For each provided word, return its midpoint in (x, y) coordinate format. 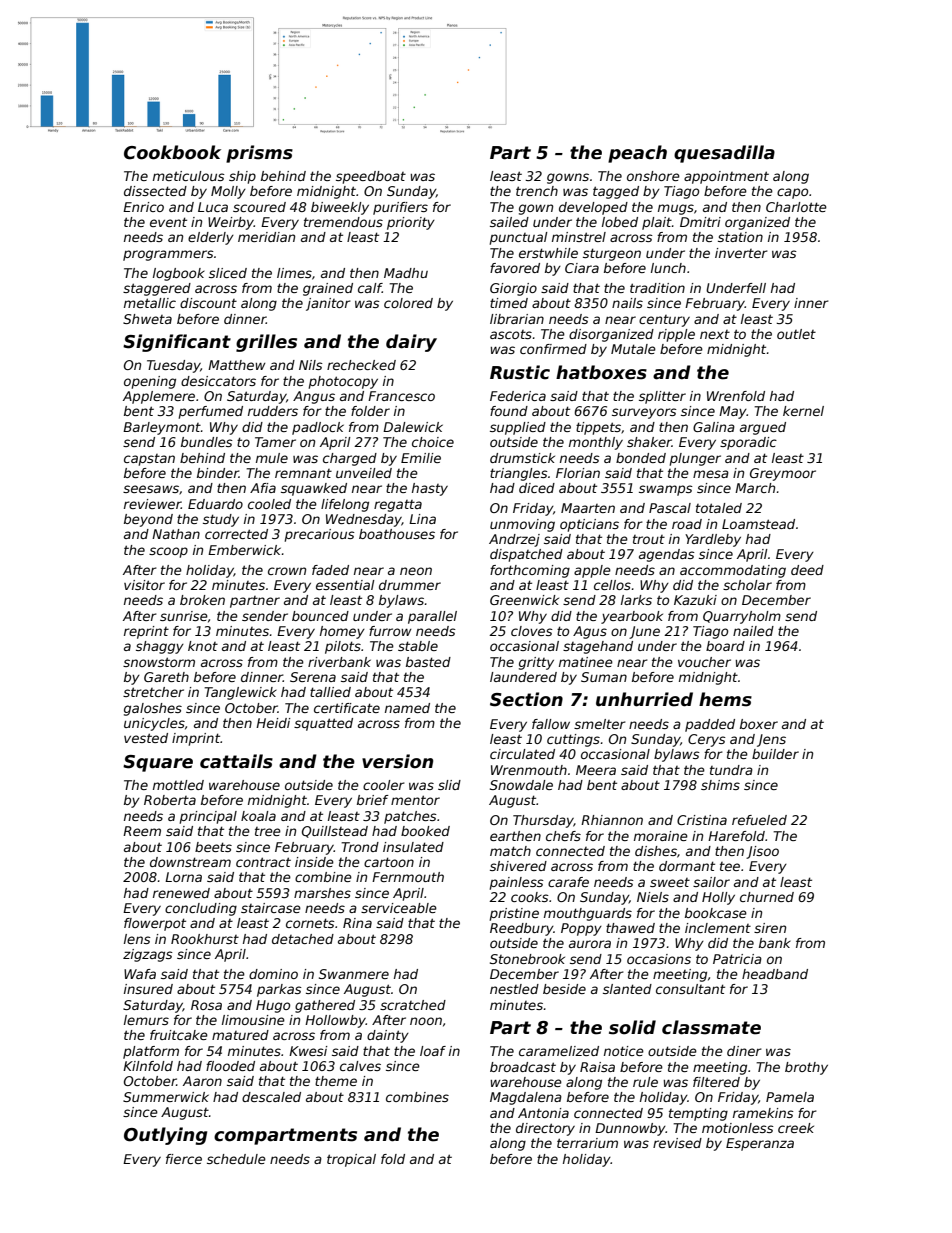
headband (775, 974)
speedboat (371, 177)
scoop (168, 552)
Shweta (147, 319)
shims (720, 785)
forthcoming (530, 571)
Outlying (165, 1136)
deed (807, 570)
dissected (155, 191)
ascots (511, 334)
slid (449, 785)
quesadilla (724, 154)
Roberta (170, 800)
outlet (796, 334)
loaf (433, 1051)
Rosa (206, 1005)
